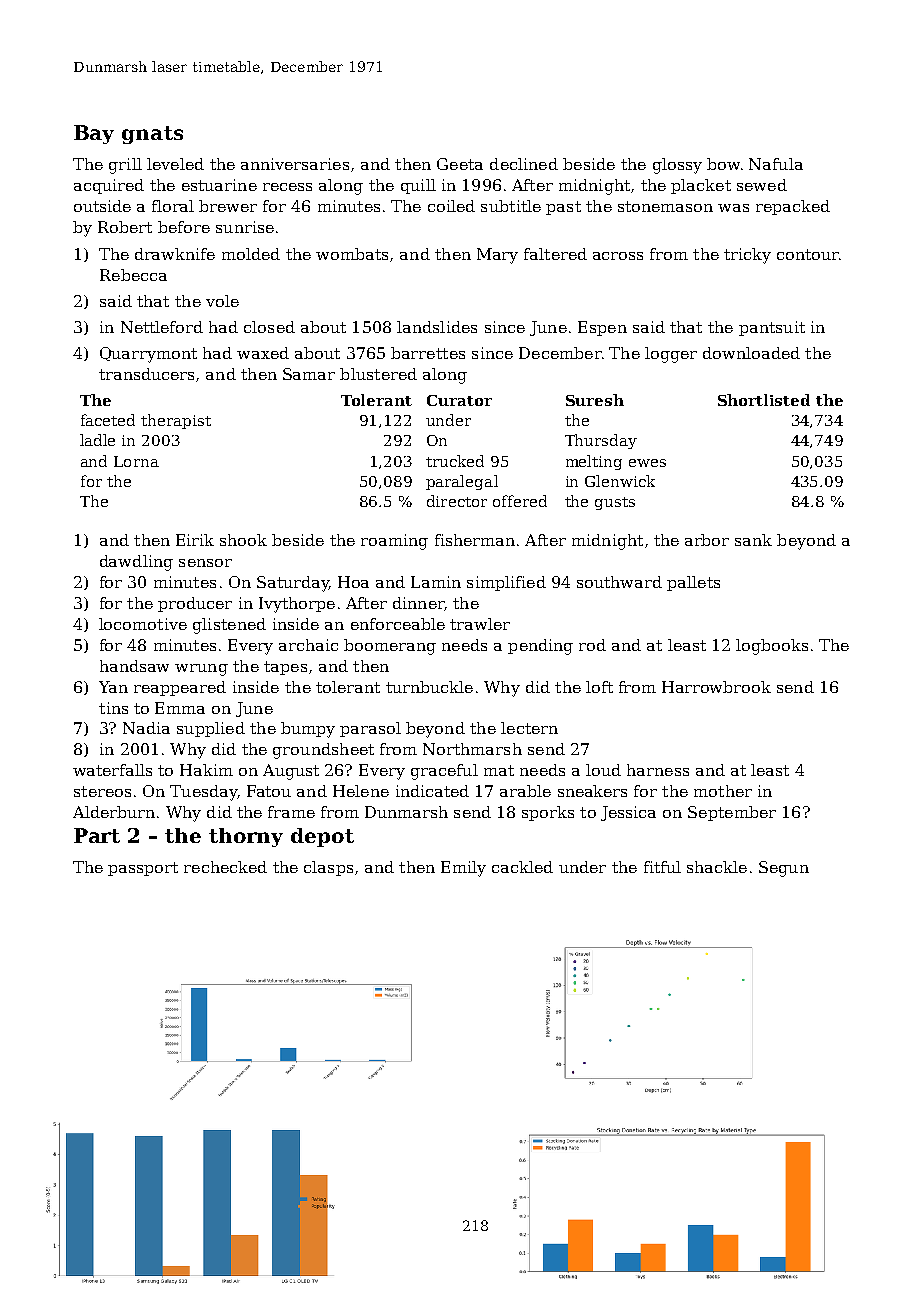  I want to click on Geeta, so click(460, 164).
